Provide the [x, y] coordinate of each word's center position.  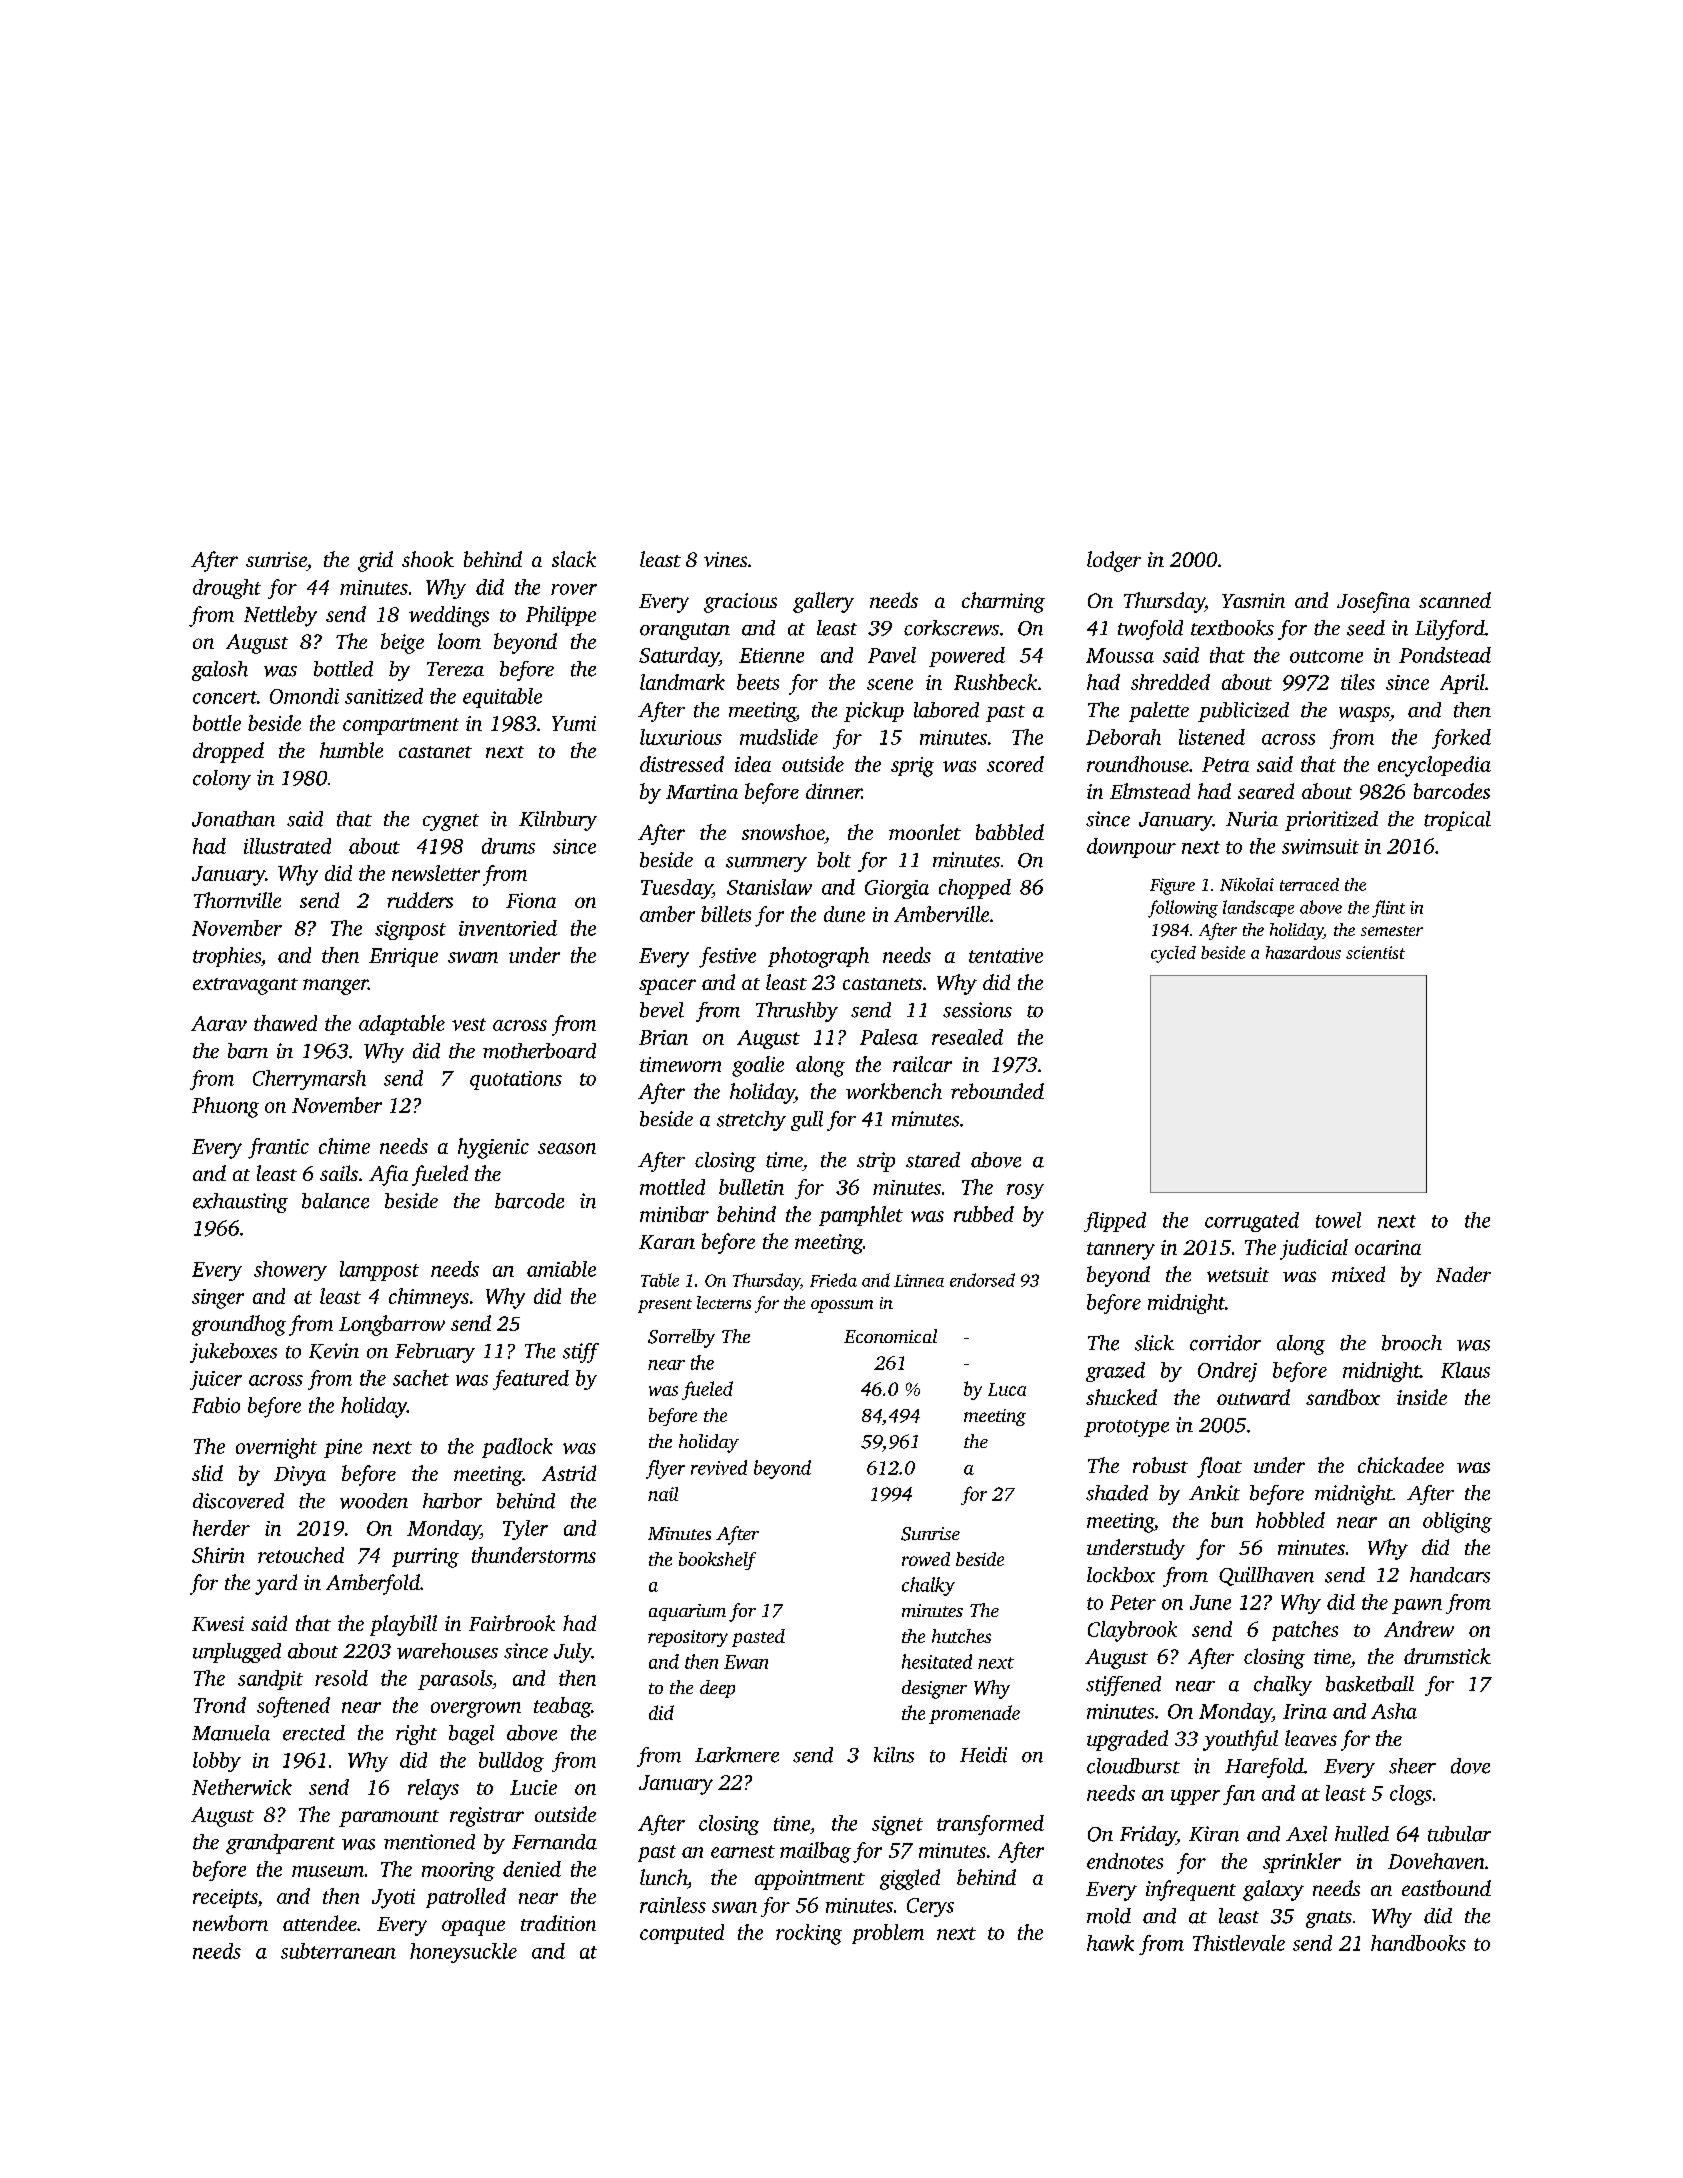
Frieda [833, 1280]
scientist [1375, 952]
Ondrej [1227, 1372]
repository [688, 1638]
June [1210, 1602]
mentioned [429, 1842]
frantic [278, 1148]
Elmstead [1150, 791]
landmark [682, 682]
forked [1461, 739]
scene [890, 684]
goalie [758, 1066]
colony [222, 780]
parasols [455, 1680]
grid [375, 561]
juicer [216, 1380]
